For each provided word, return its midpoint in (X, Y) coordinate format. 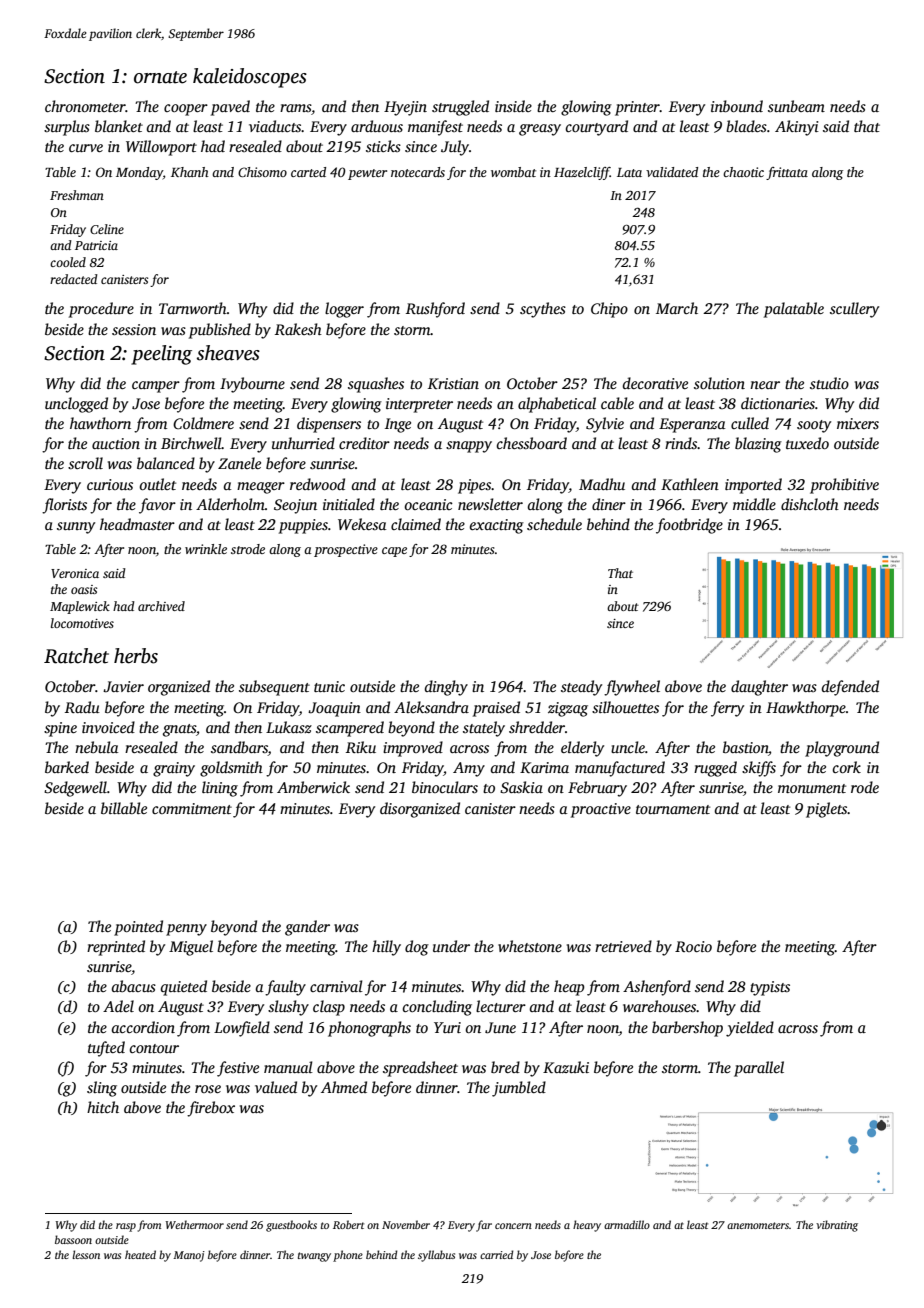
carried (497, 1254)
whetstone (530, 946)
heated (140, 1254)
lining (220, 789)
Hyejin (405, 108)
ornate (160, 77)
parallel (759, 1069)
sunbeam (796, 106)
